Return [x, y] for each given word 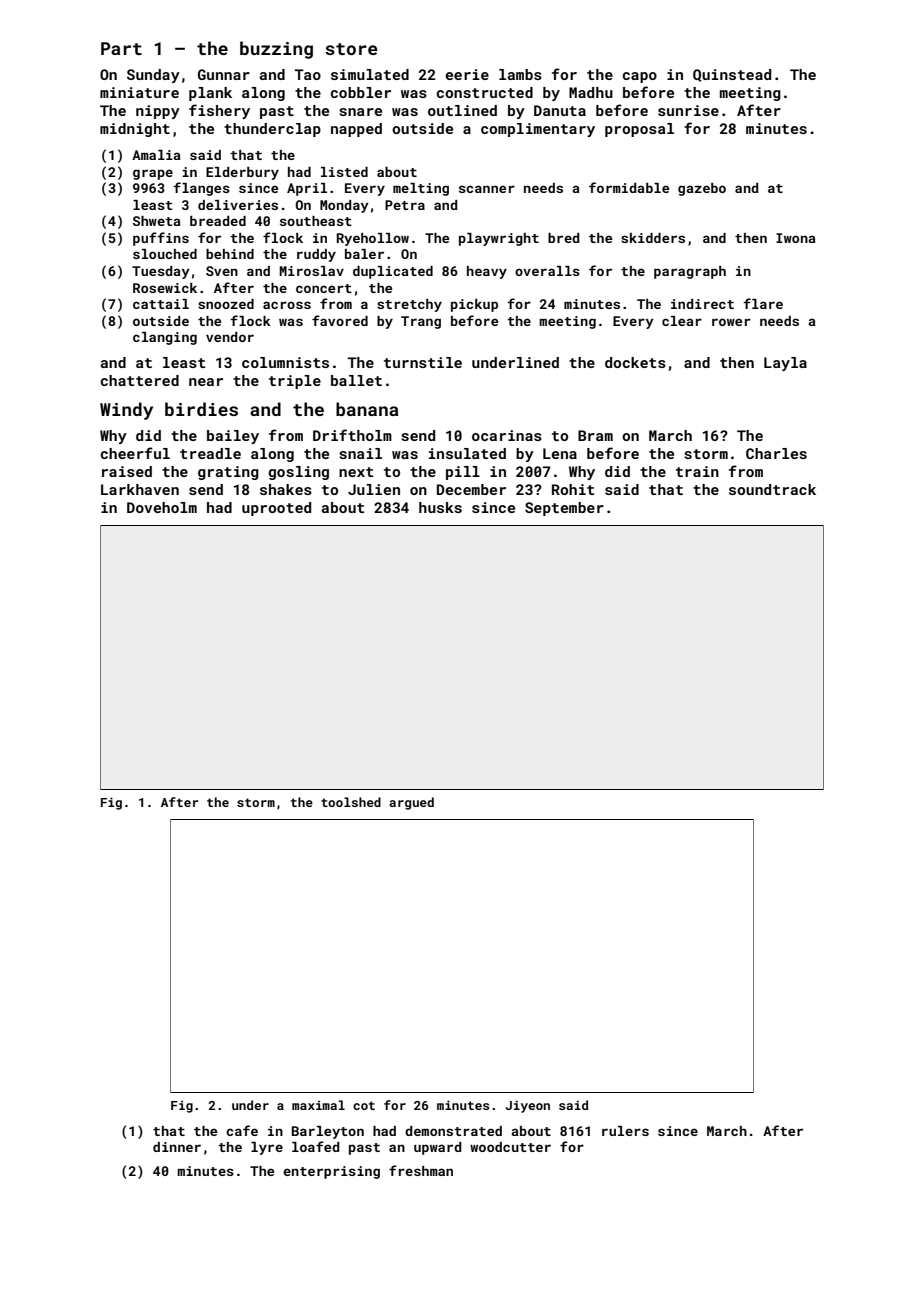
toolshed [351, 802]
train [697, 471]
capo [640, 77]
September [564, 509]
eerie [467, 74]
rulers [625, 1131]
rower [731, 322]
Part [121, 48]
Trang [421, 322]
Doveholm [162, 507]
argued [411, 803]
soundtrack [772, 489]
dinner [177, 1147]
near [206, 382]
